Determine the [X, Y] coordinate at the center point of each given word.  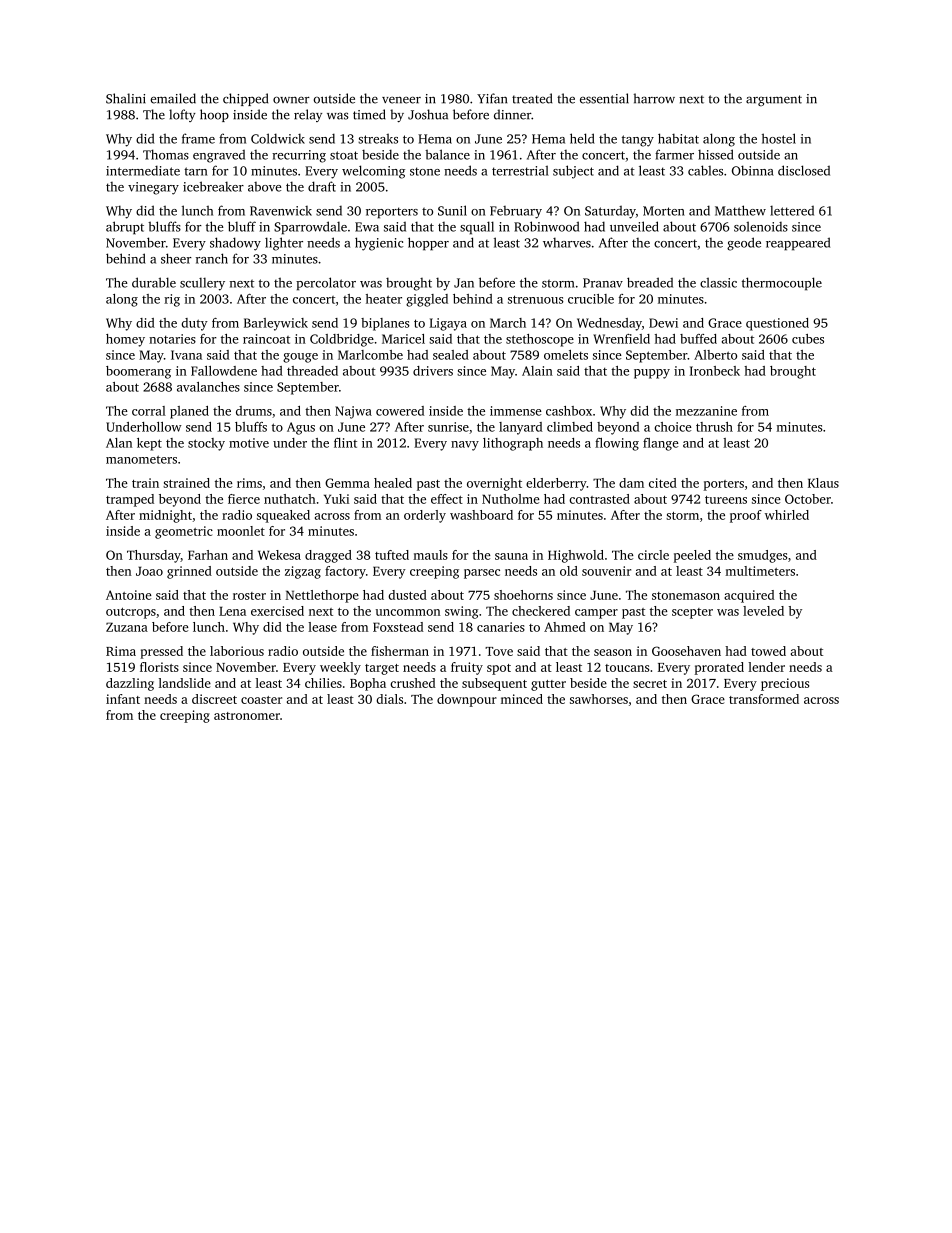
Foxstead [398, 627]
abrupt [125, 228]
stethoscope [540, 340]
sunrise [448, 427]
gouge [300, 358]
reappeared [798, 244]
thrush [714, 427]
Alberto [715, 355]
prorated [719, 668]
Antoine [129, 595]
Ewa [367, 227]
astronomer [247, 716]
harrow [654, 98]
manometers [141, 459]
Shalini [126, 98]
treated [532, 98]
